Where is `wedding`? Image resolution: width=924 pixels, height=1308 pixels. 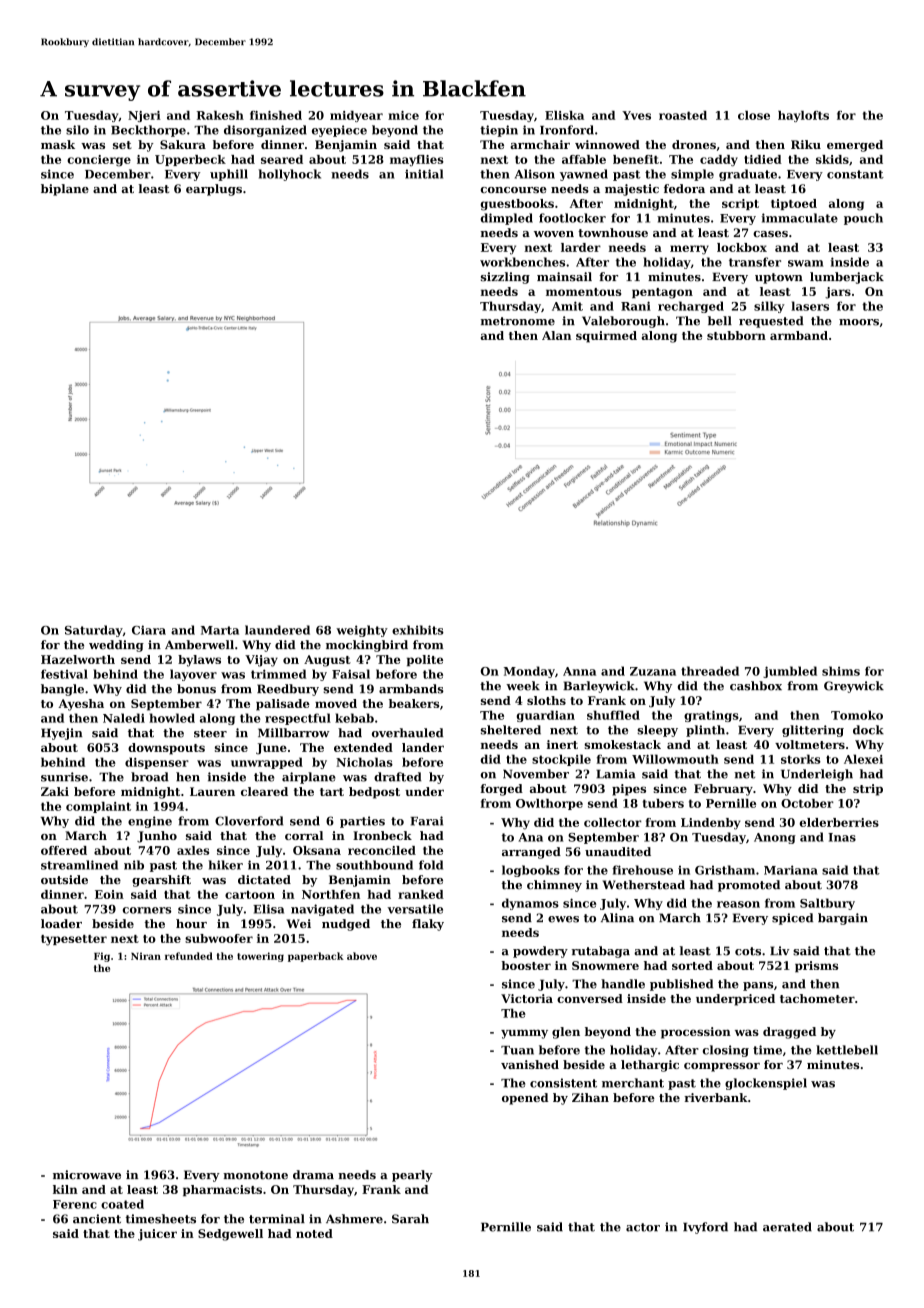
wedding is located at coordinates (116, 646).
